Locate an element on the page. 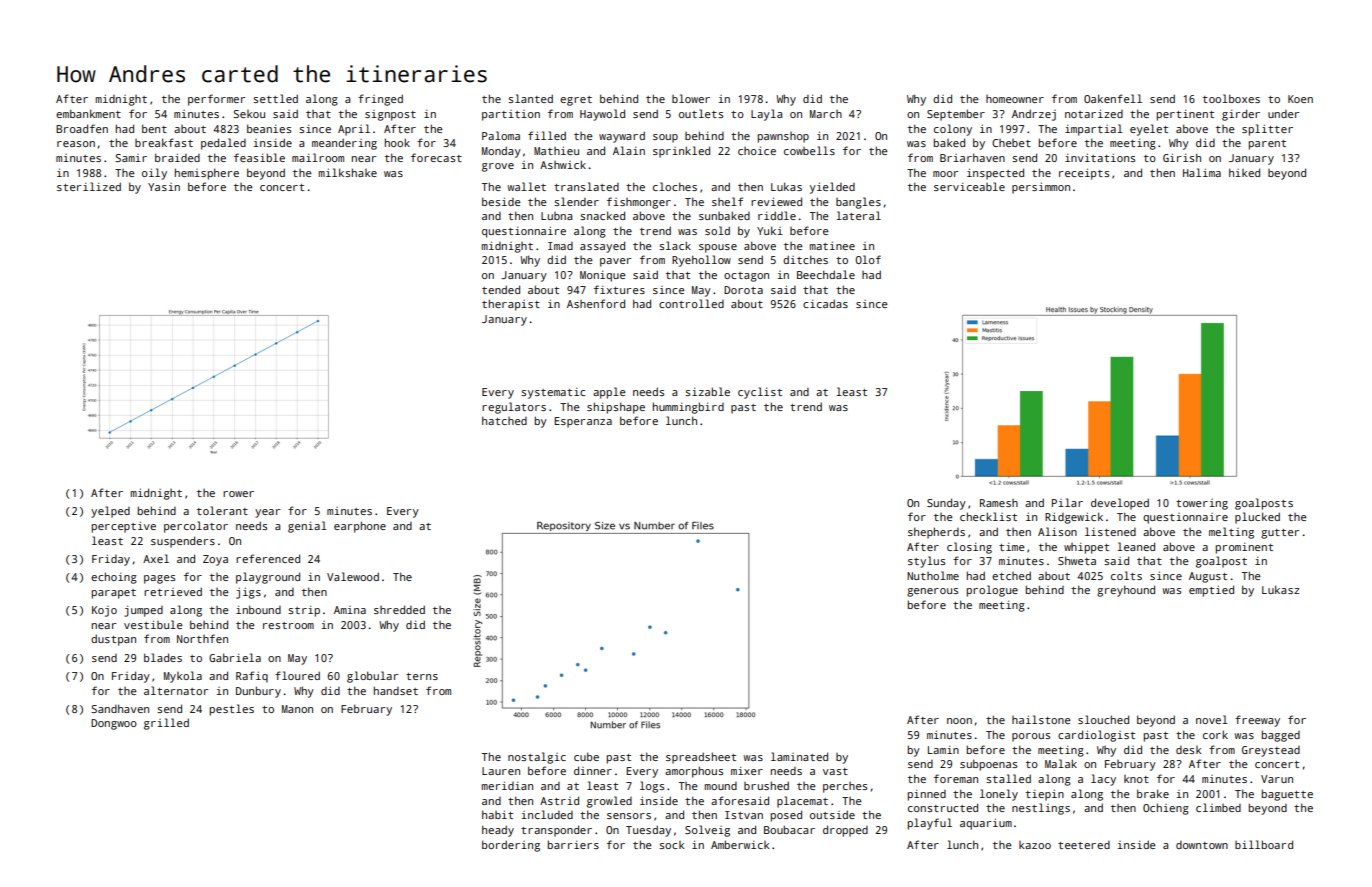  cyclist is located at coordinates (760, 393).
